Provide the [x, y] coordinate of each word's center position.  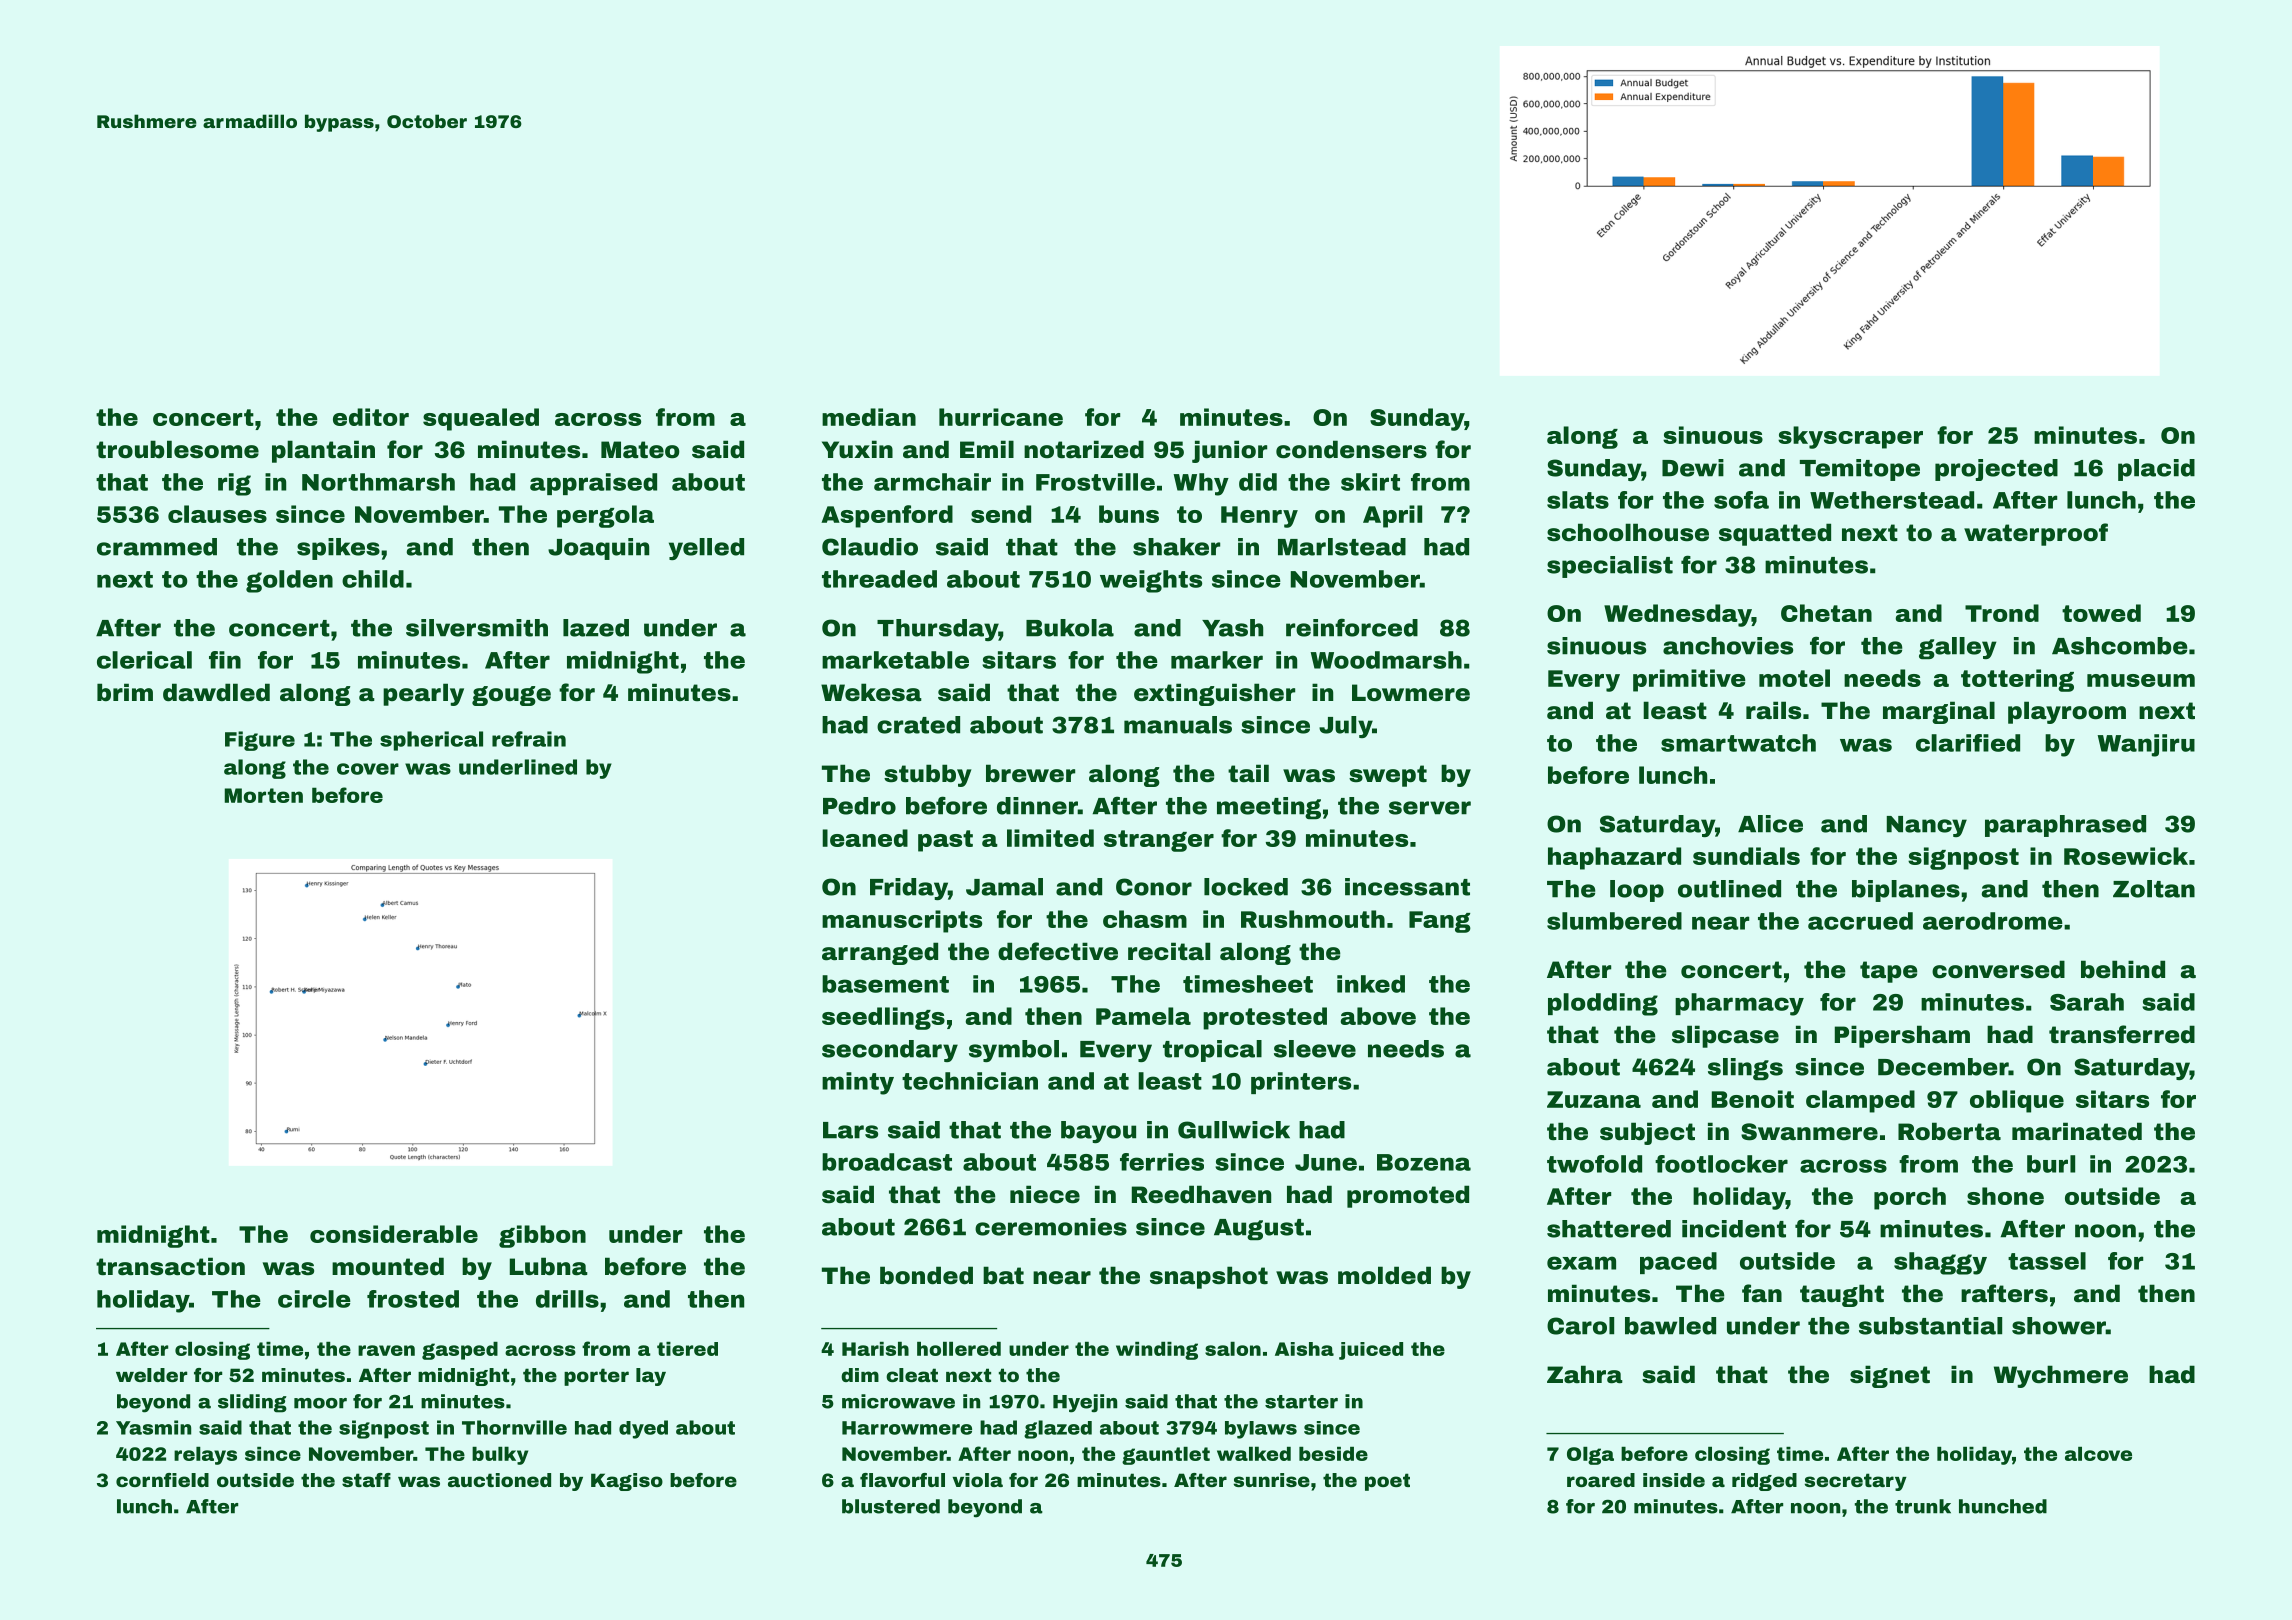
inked [1371, 984]
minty [858, 1083]
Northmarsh [378, 482]
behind [2123, 969]
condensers [1351, 449]
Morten [263, 795]
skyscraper [1850, 437]
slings [1745, 1069]
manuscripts [902, 921]
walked [1254, 1453]
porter [596, 1377]
